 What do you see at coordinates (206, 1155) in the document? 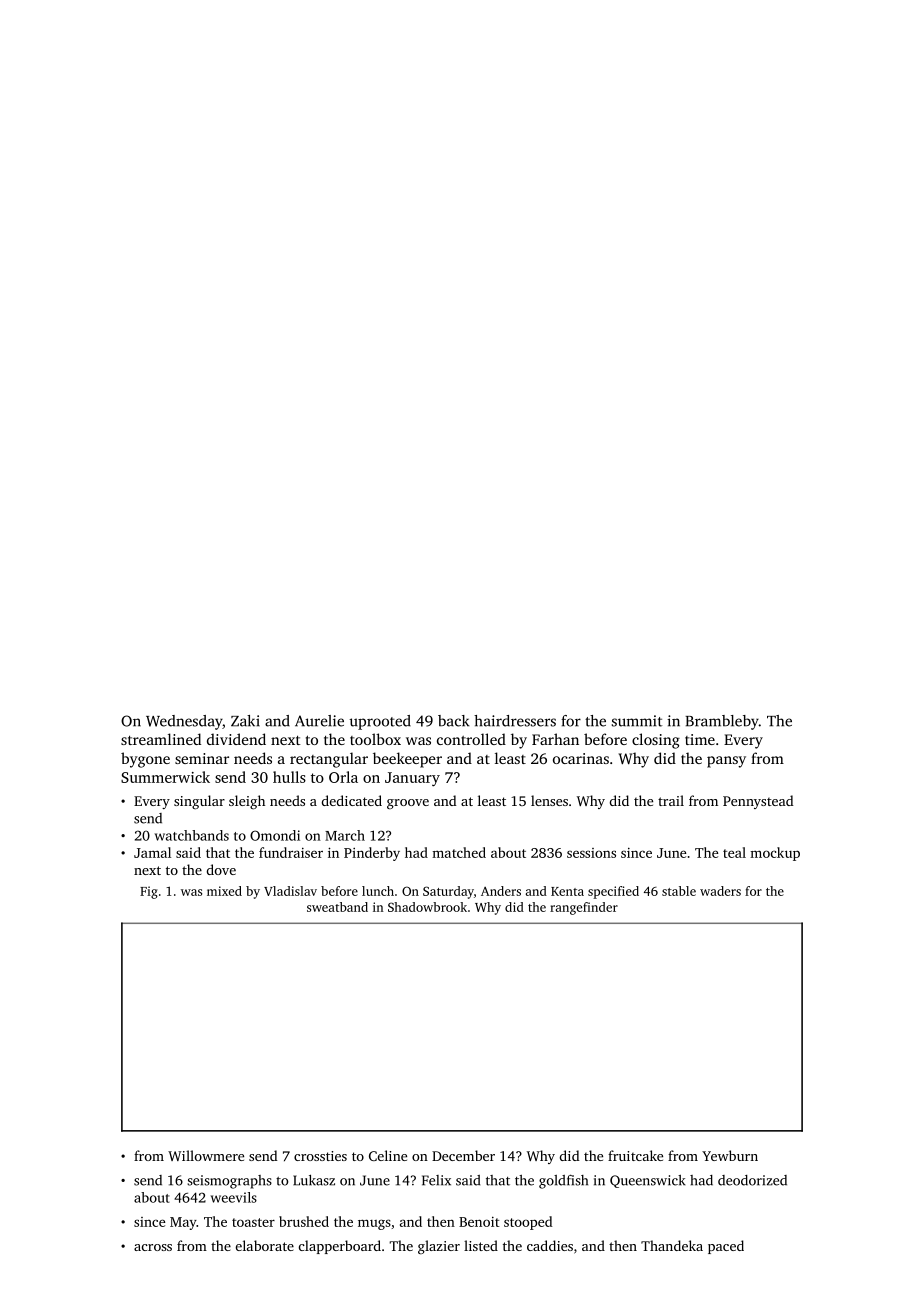
I see `Willowmere` at bounding box center [206, 1155].
